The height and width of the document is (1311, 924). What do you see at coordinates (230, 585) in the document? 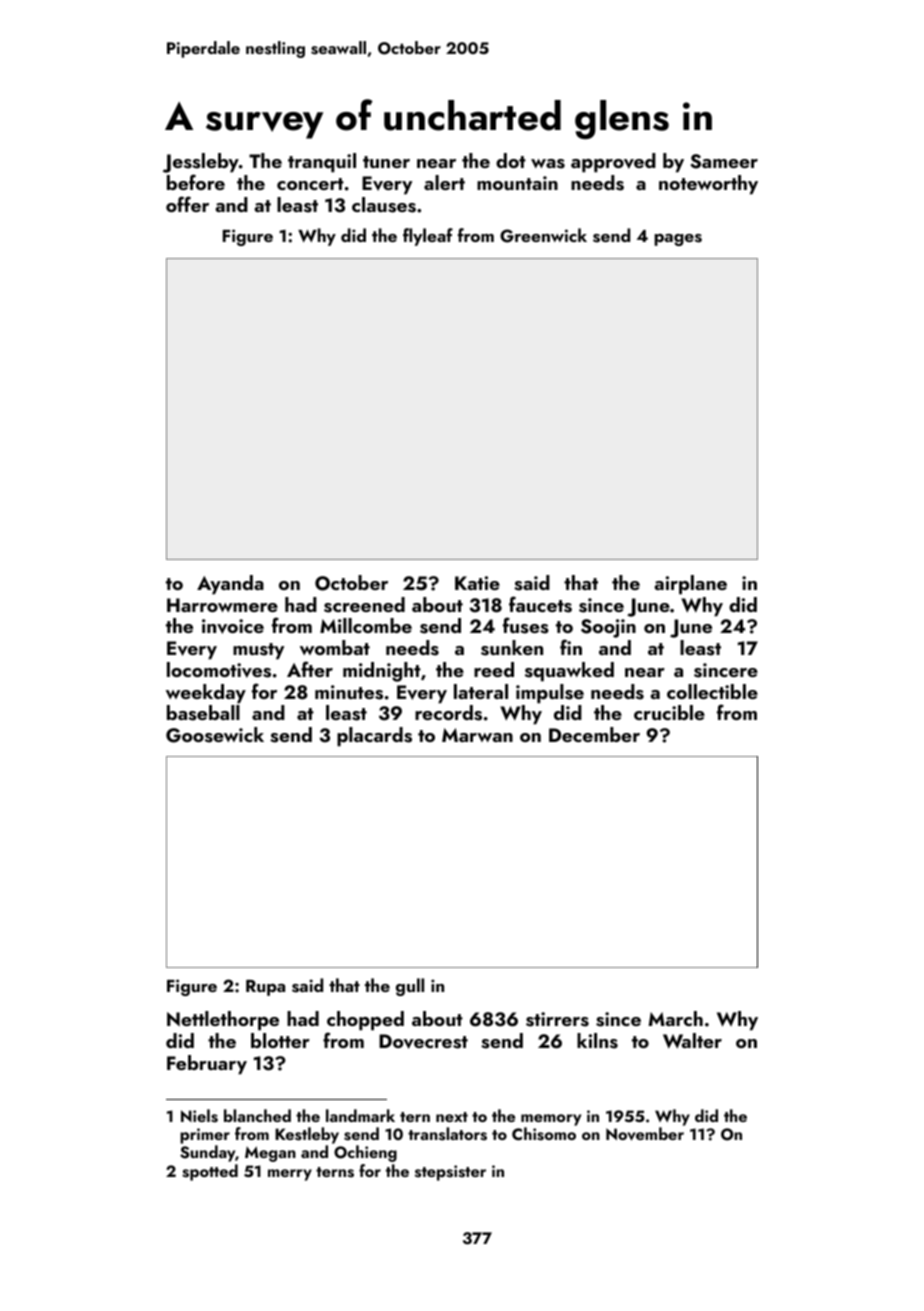
I see `Ayanda` at bounding box center [230, 585].
